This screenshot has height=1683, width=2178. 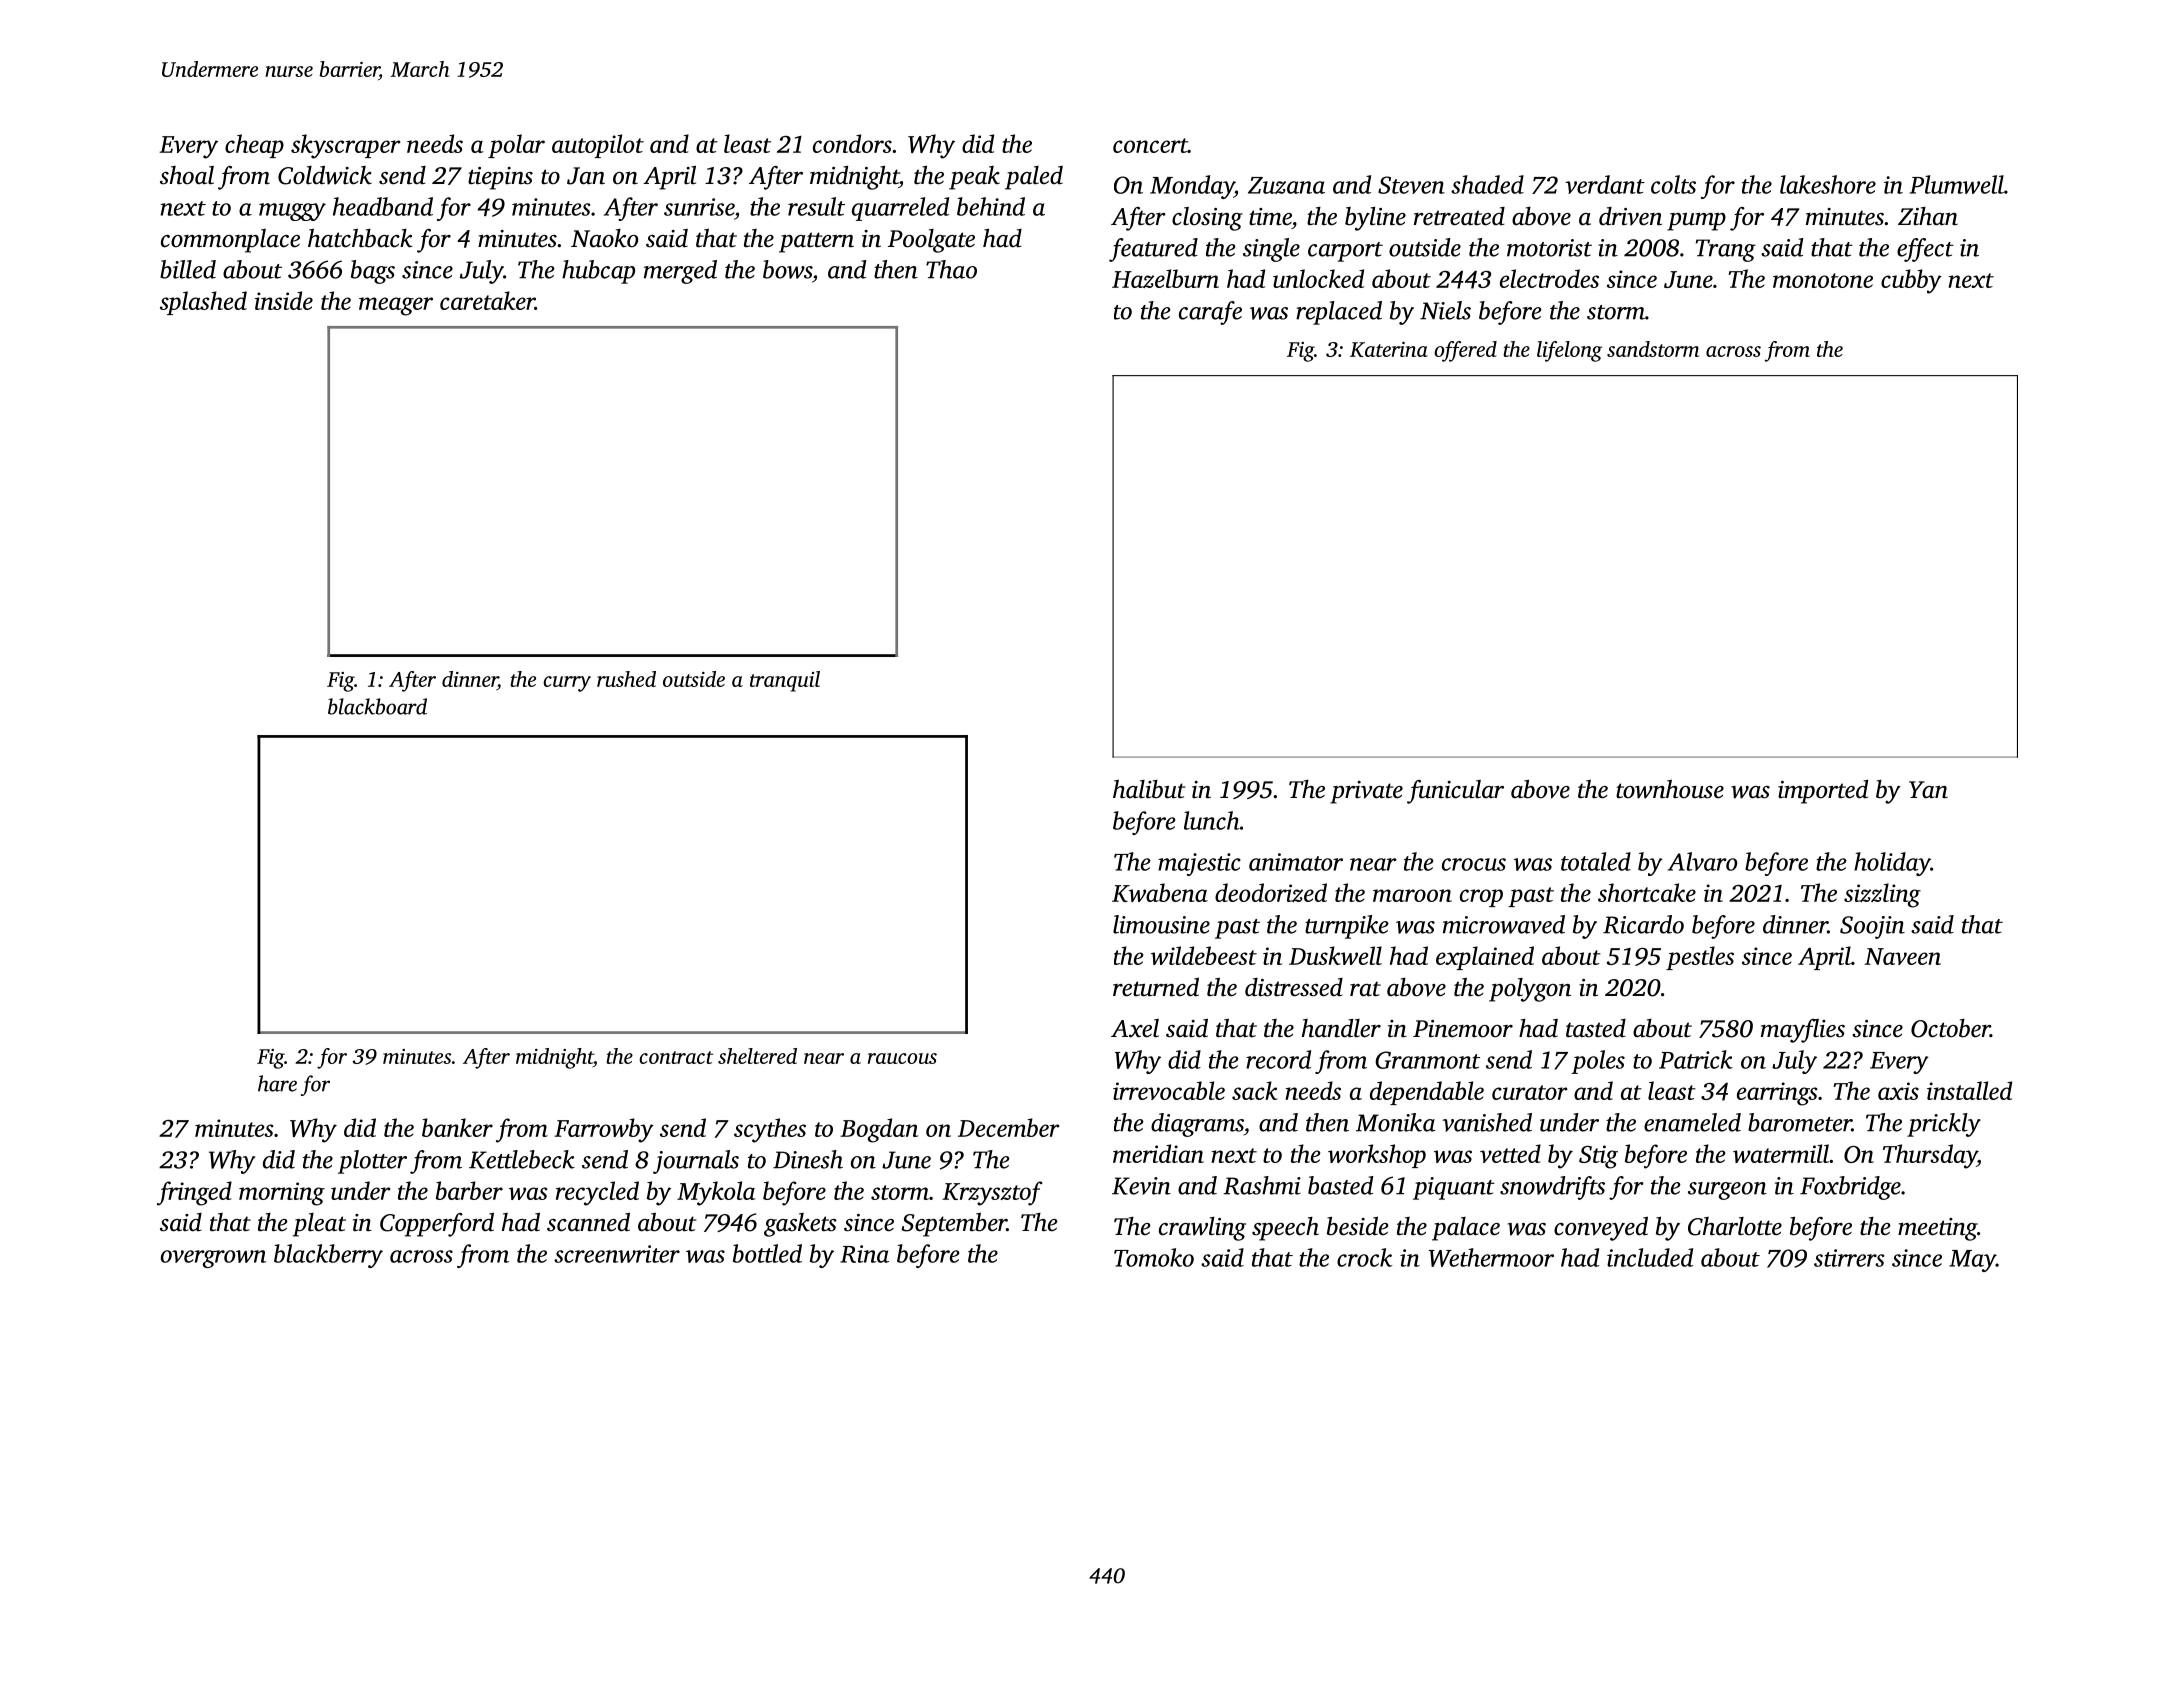 I want to click on cheap, so click(x=254, y=146).
